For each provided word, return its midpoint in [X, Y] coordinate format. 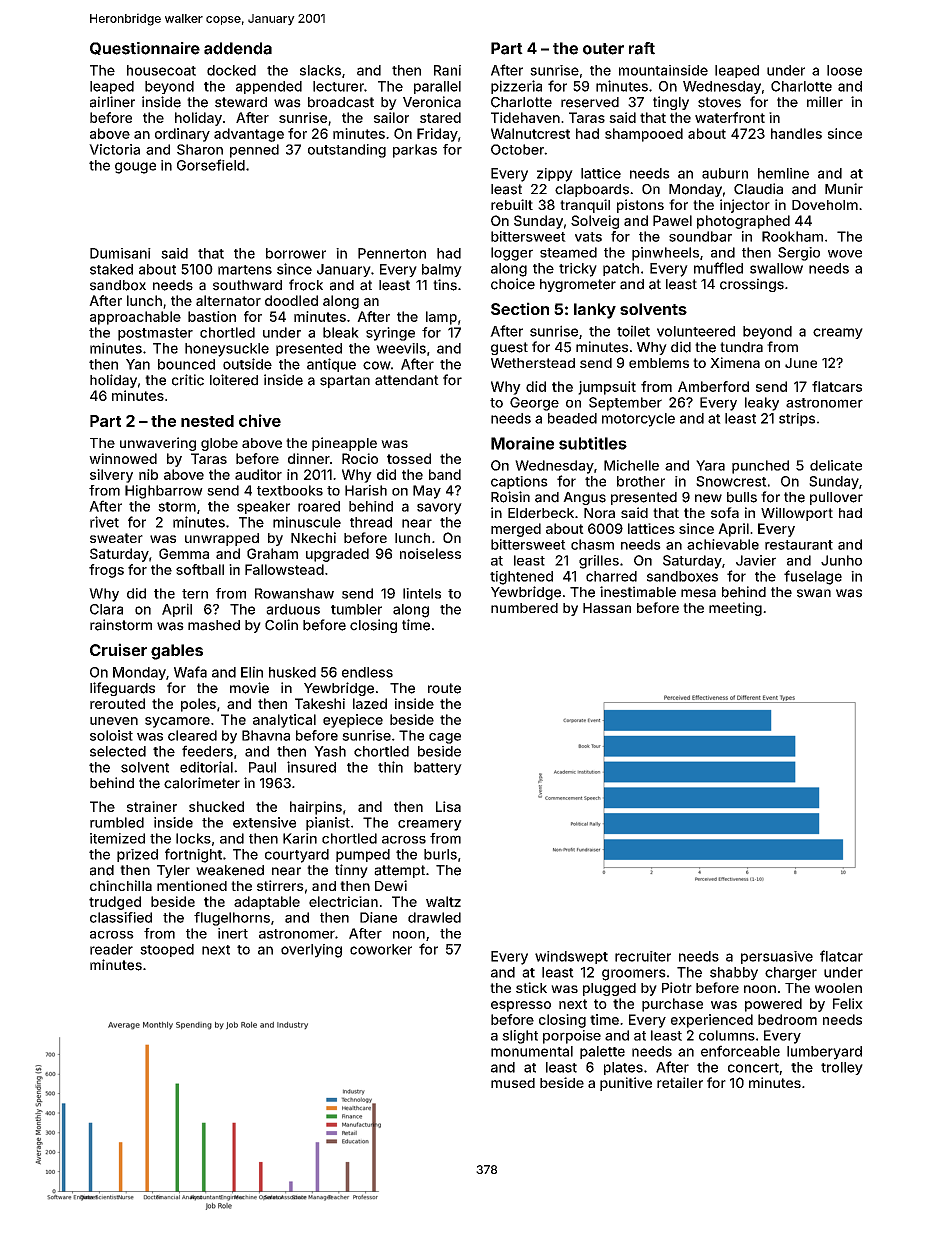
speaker [263, 507]
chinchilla [121, 885]
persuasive [777, 957]
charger [791, 974]
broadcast [341, 102]
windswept [571, 957]
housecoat [161, 70]
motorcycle [638, 420]
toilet [633, 331]
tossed [409, 458]
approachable [135, 318]
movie [249, 688]
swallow [776, 268]
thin [390, 767]
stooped [167, 950]
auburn [725, 173]
